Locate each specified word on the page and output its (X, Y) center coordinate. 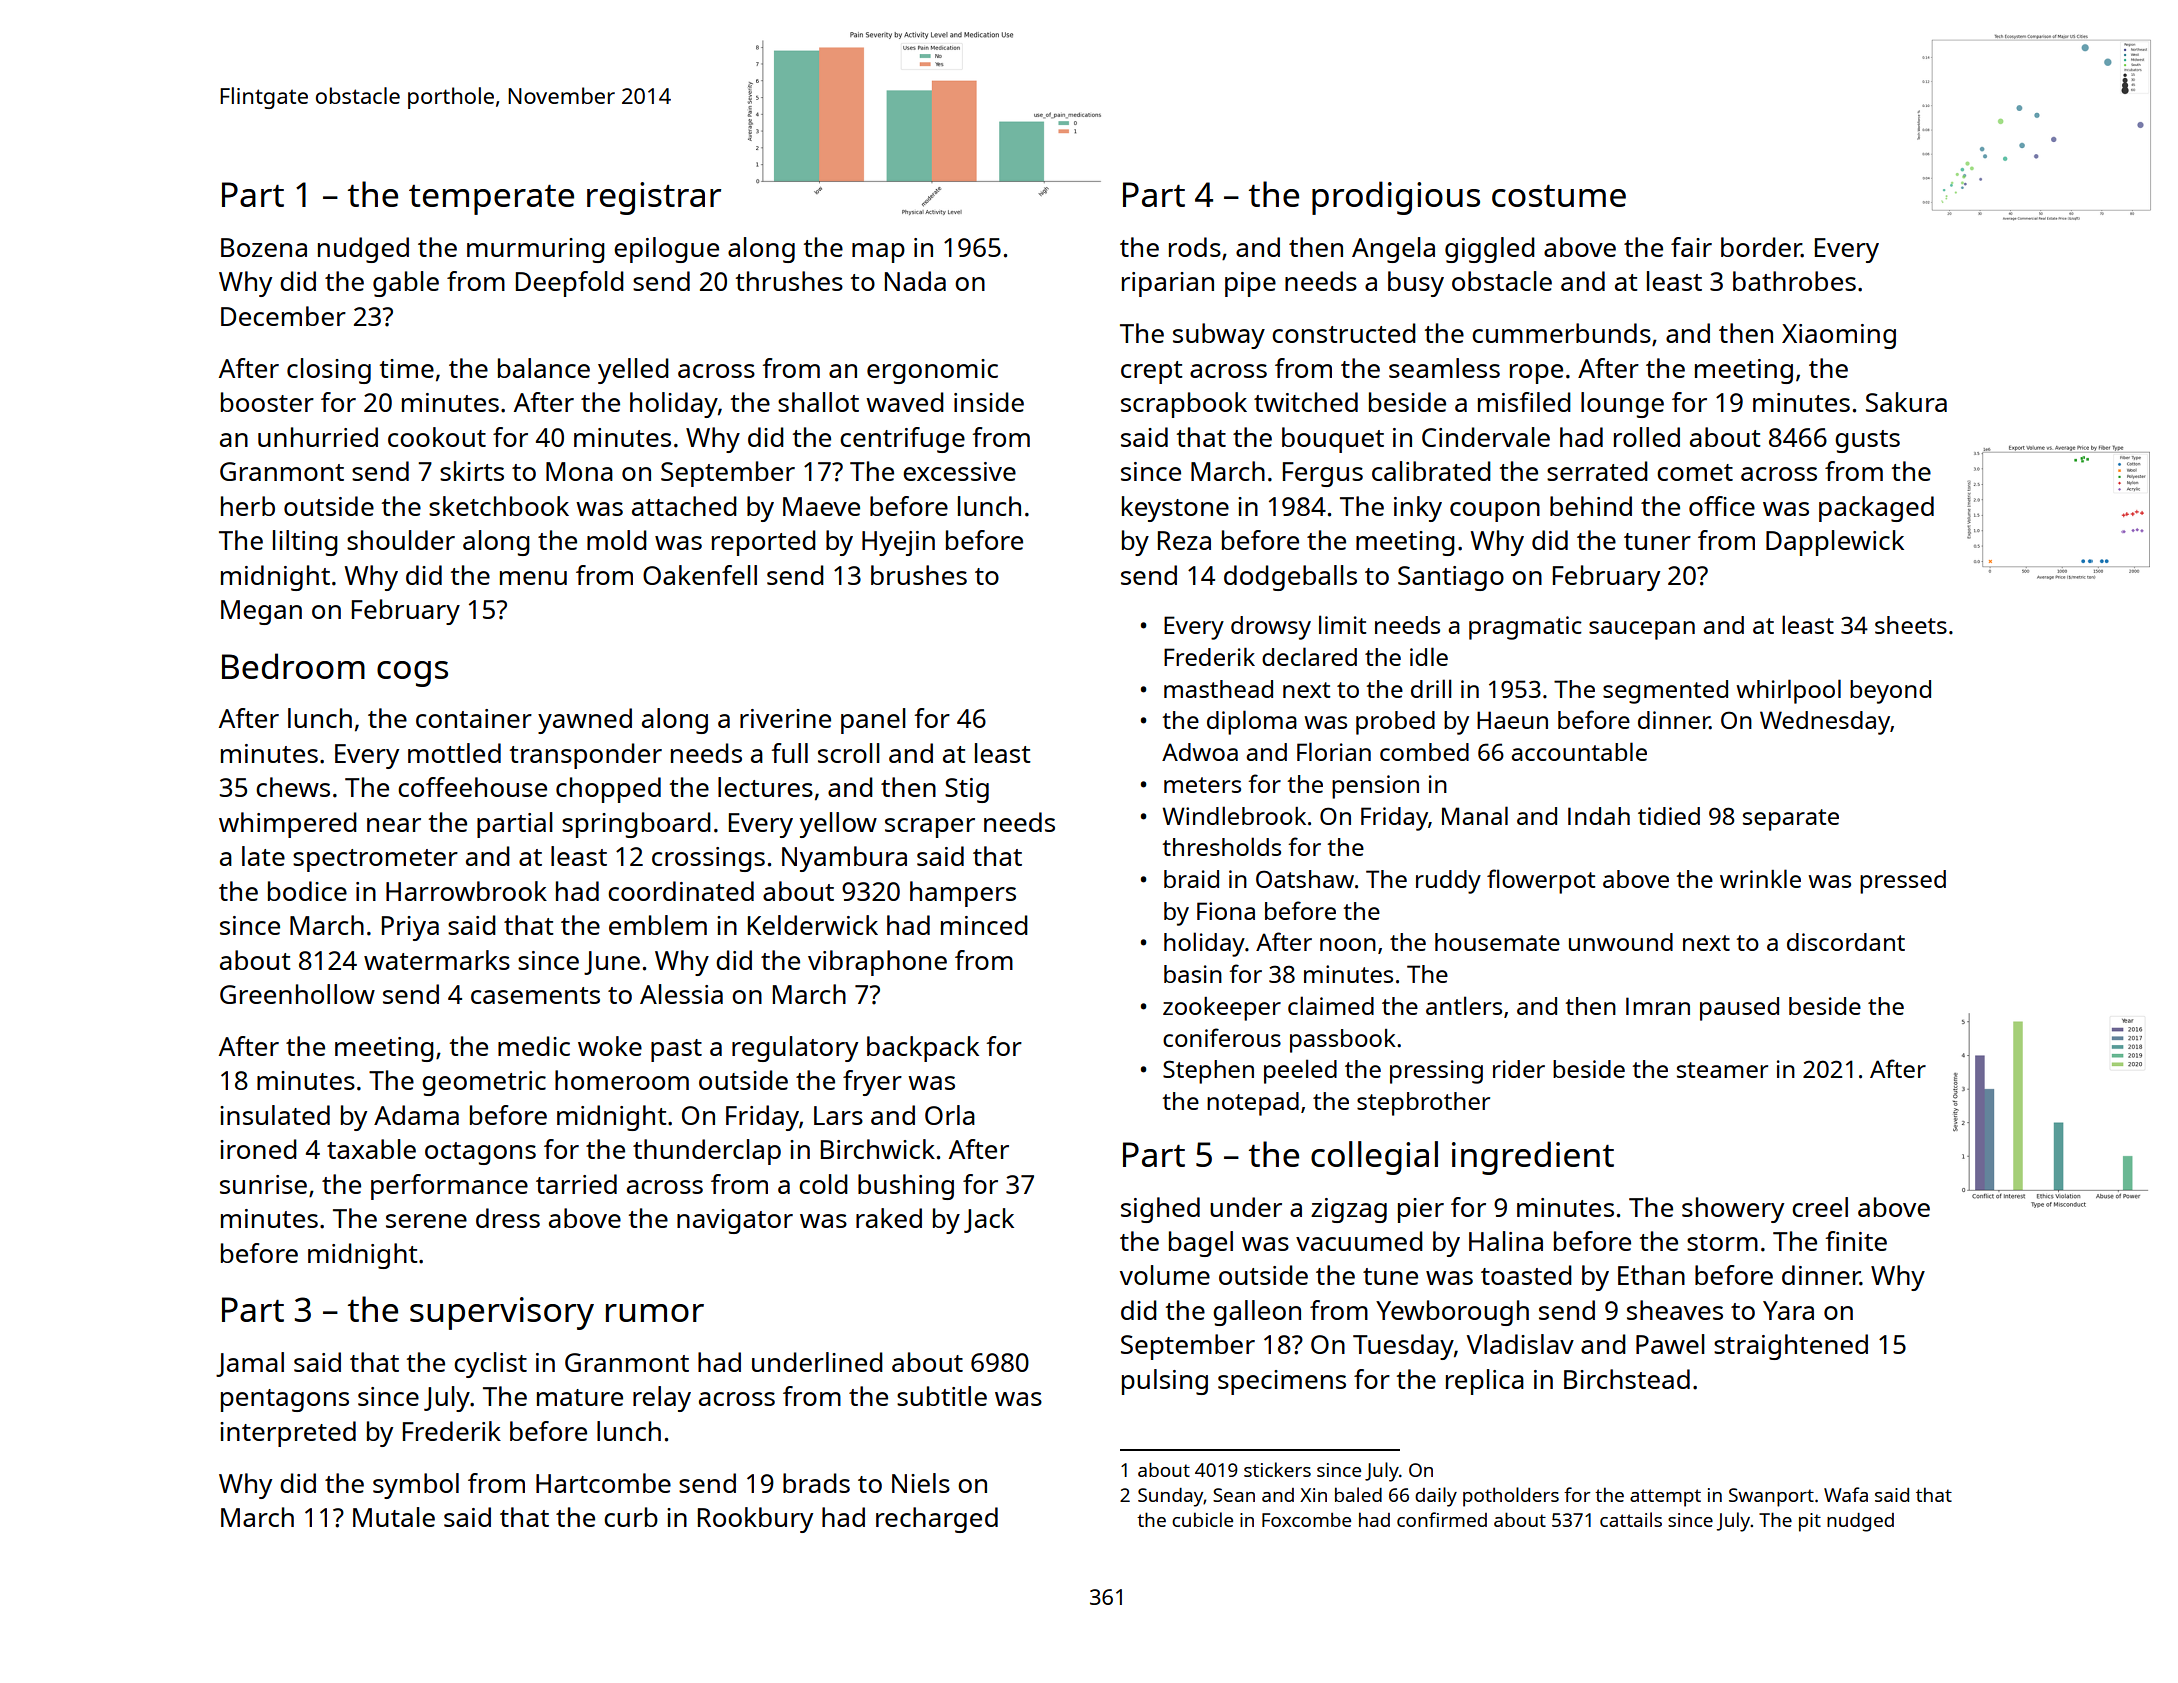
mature (580, 1397)
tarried (576, 1184)
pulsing (1165, 1382)
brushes (919, 575)
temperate (491, 200)
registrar (654, 198)
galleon (1257, 1313)
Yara (1788, 1310)
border (1761, 247)
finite (1856, 1241)
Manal (1475, 815)
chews (293, 787)
